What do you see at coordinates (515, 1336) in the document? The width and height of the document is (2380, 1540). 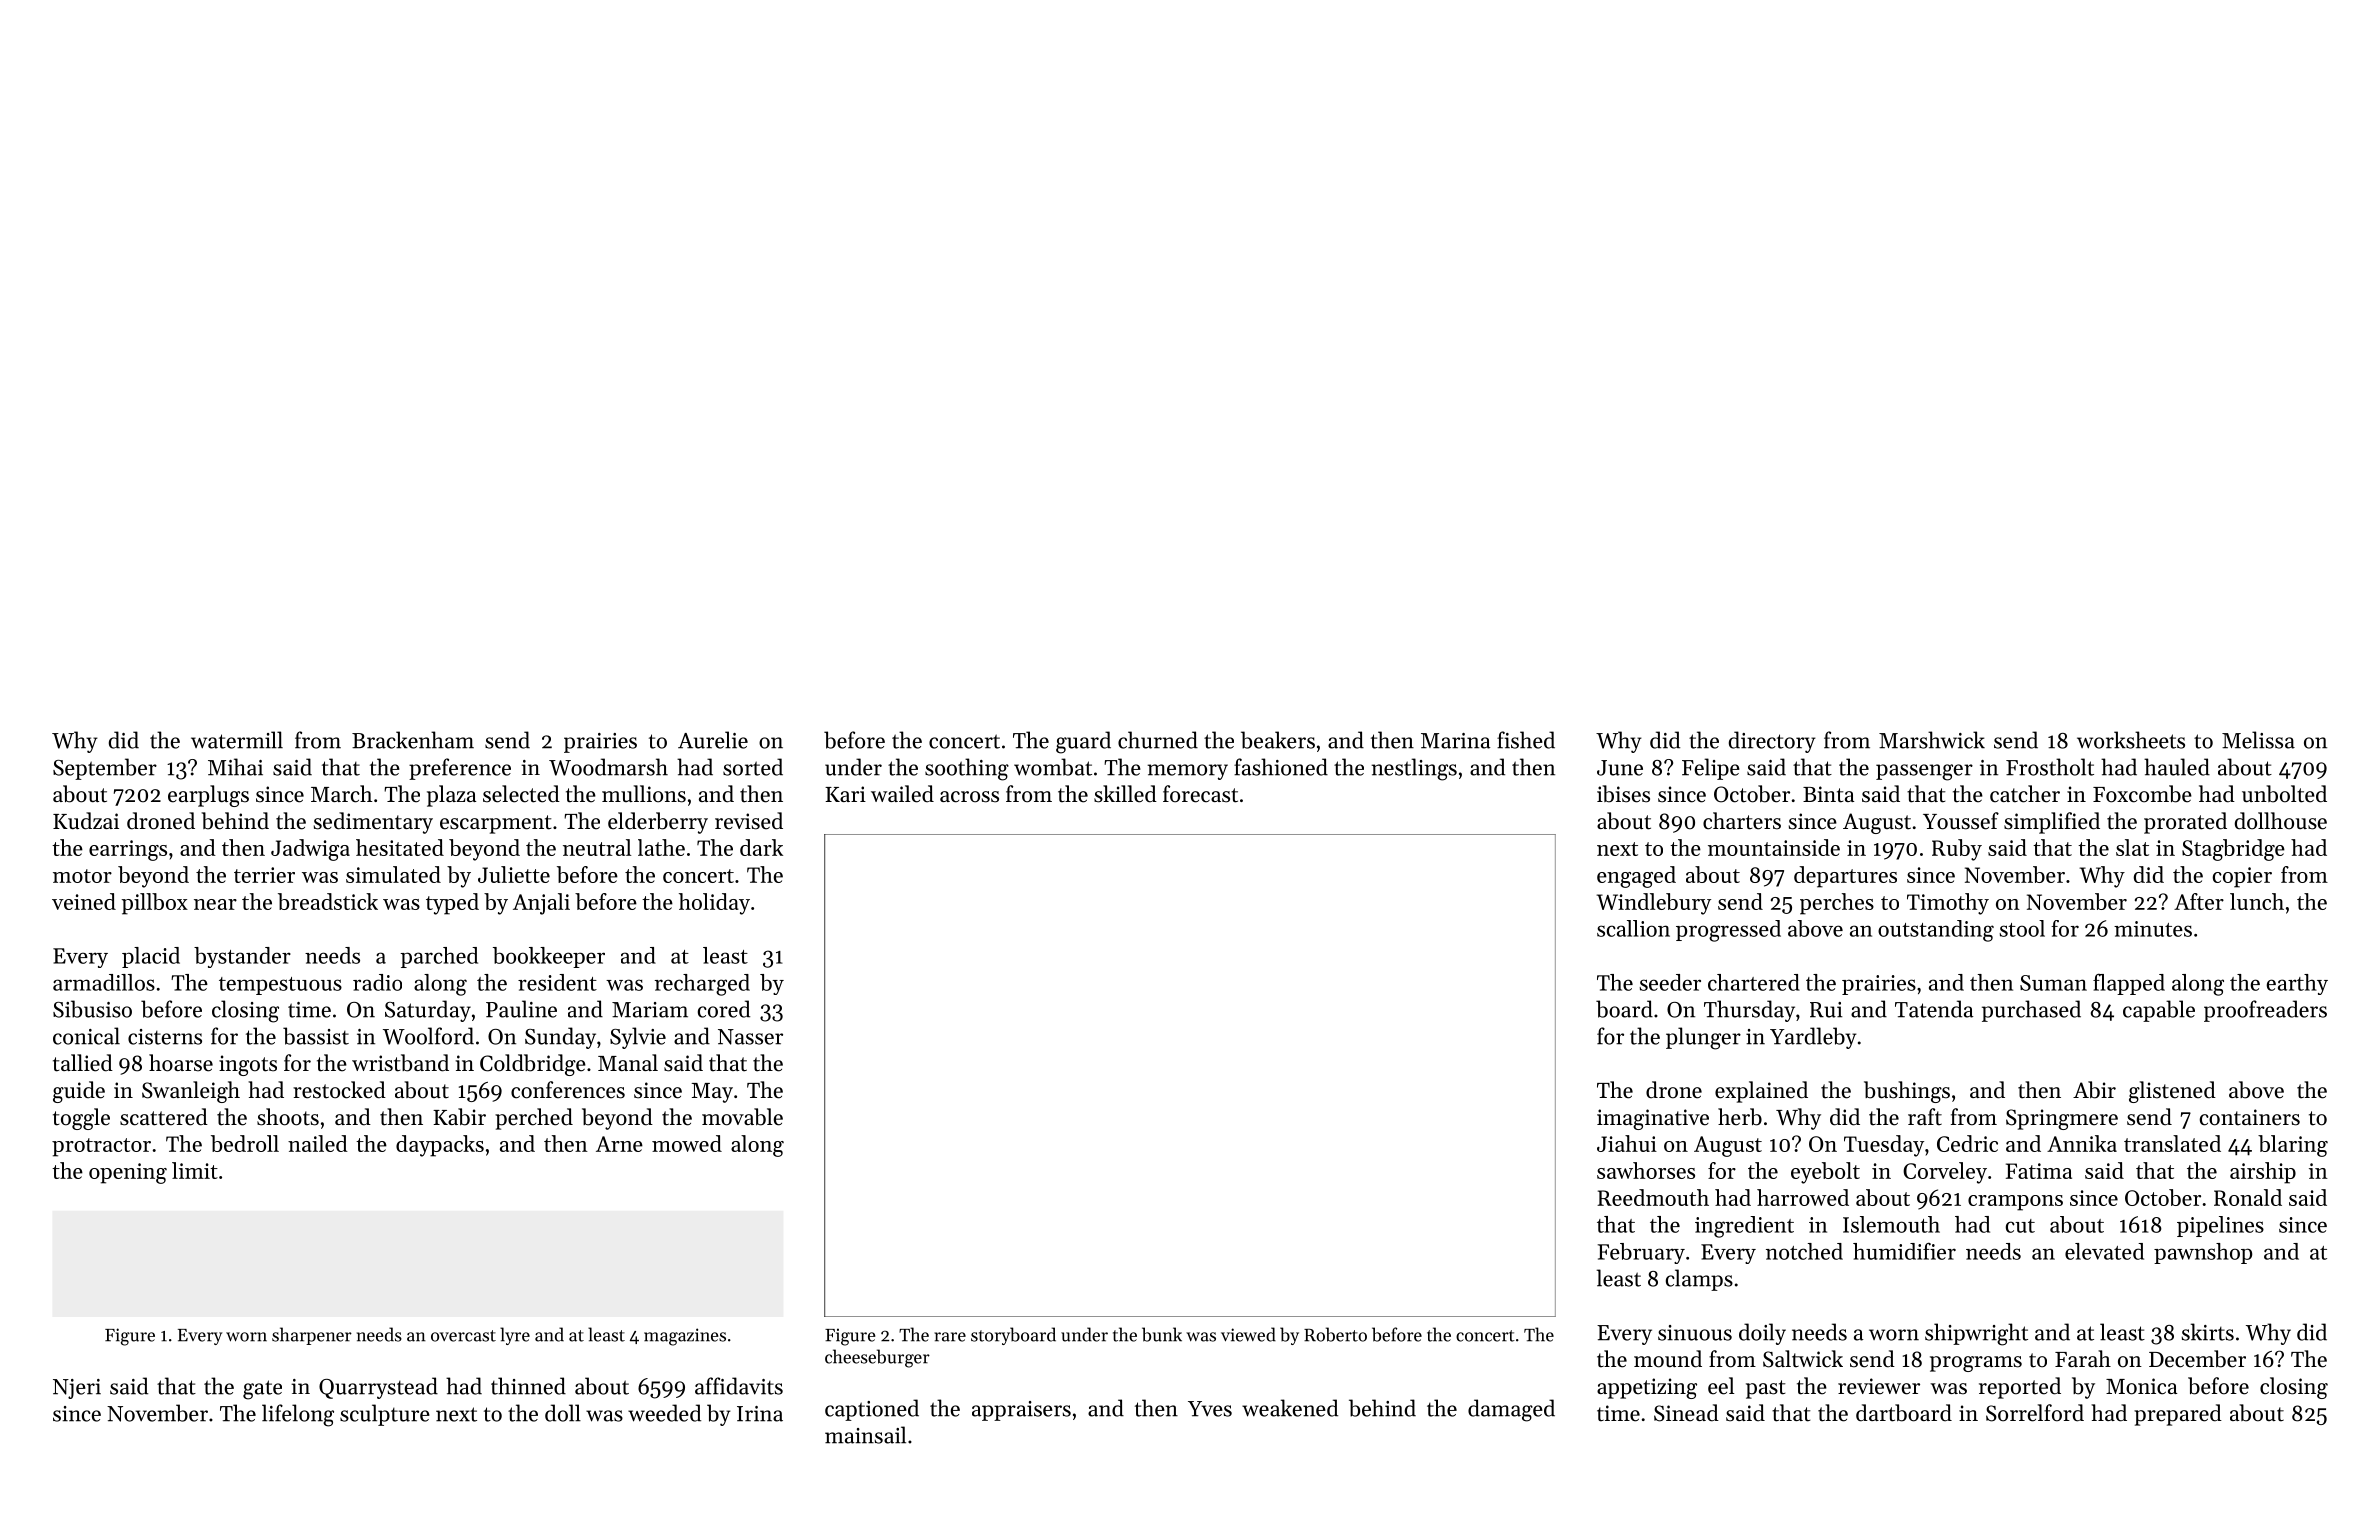 I see `lyre` at bounding box center [515, 1336].
